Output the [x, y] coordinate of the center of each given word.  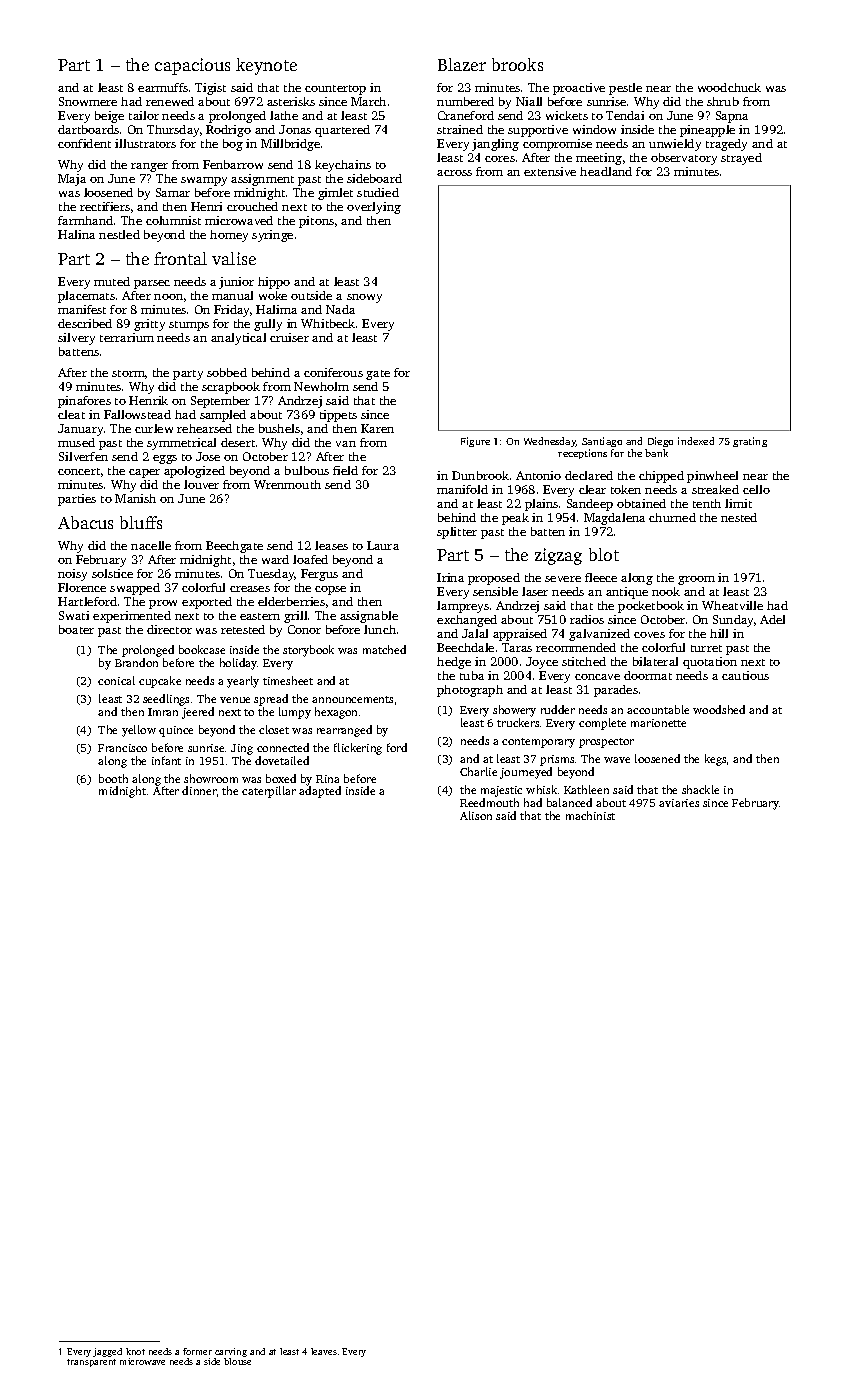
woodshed [719, 709]
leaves [324, 1351]
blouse [237, 1361]
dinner [199, 790]
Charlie [478, 771]
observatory [684, 159]
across [454, 173]
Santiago [602, 442]
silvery [76, 339]
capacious [192, 66]
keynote [266, 66]
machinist [590, 815]
